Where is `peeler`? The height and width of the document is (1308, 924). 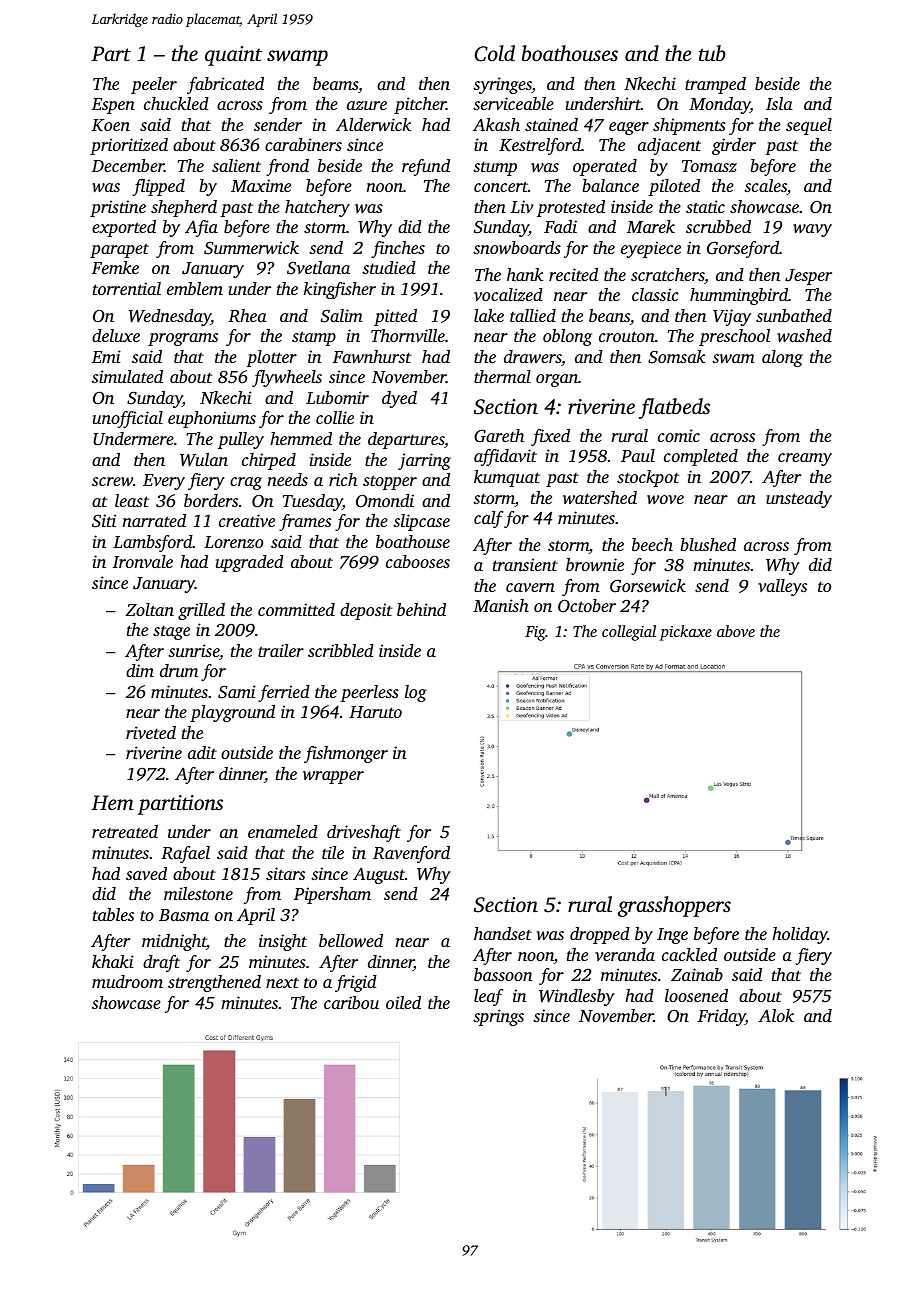
peeler is located at coordinates (154, 85).
